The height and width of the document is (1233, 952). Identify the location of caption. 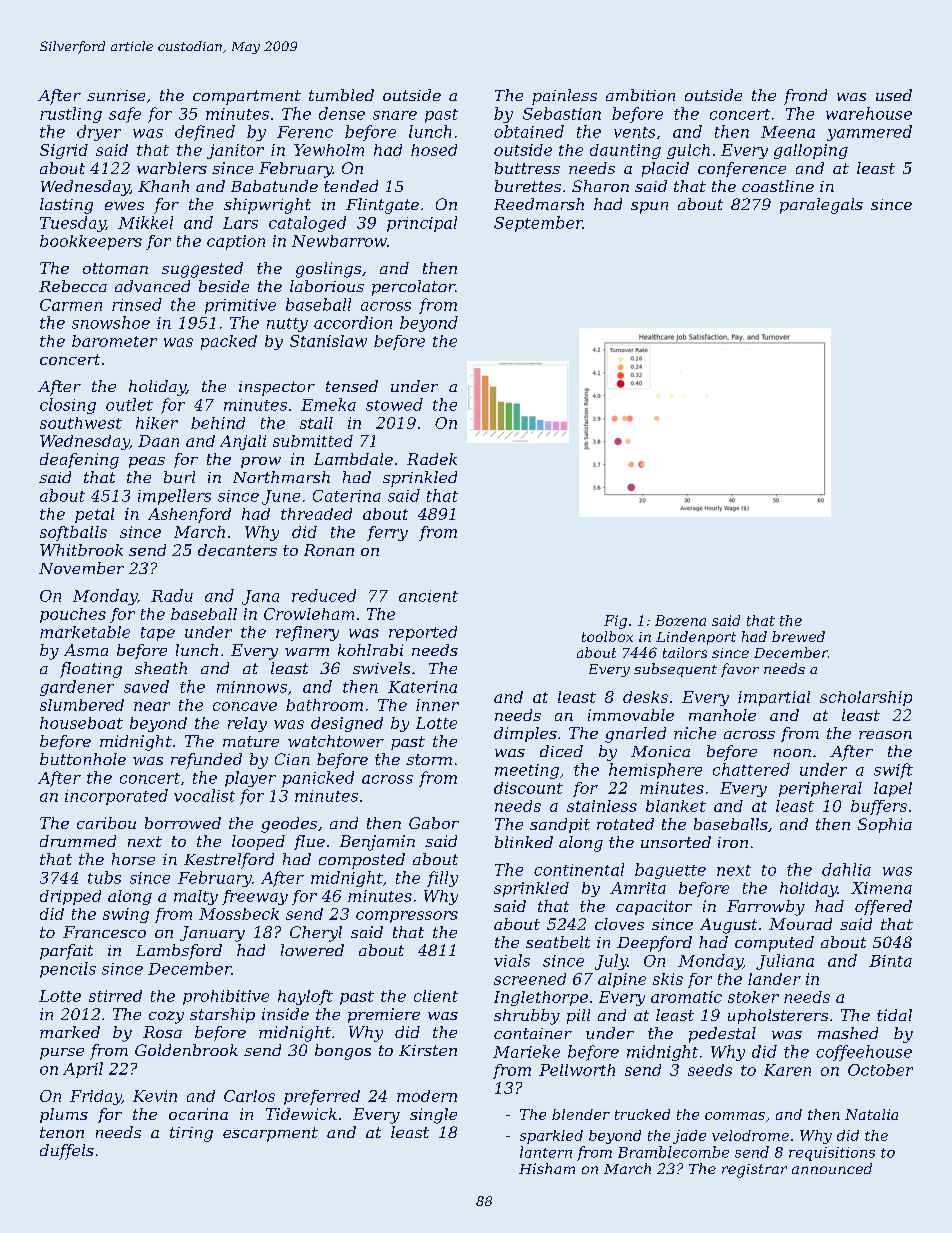
(236, 242).
